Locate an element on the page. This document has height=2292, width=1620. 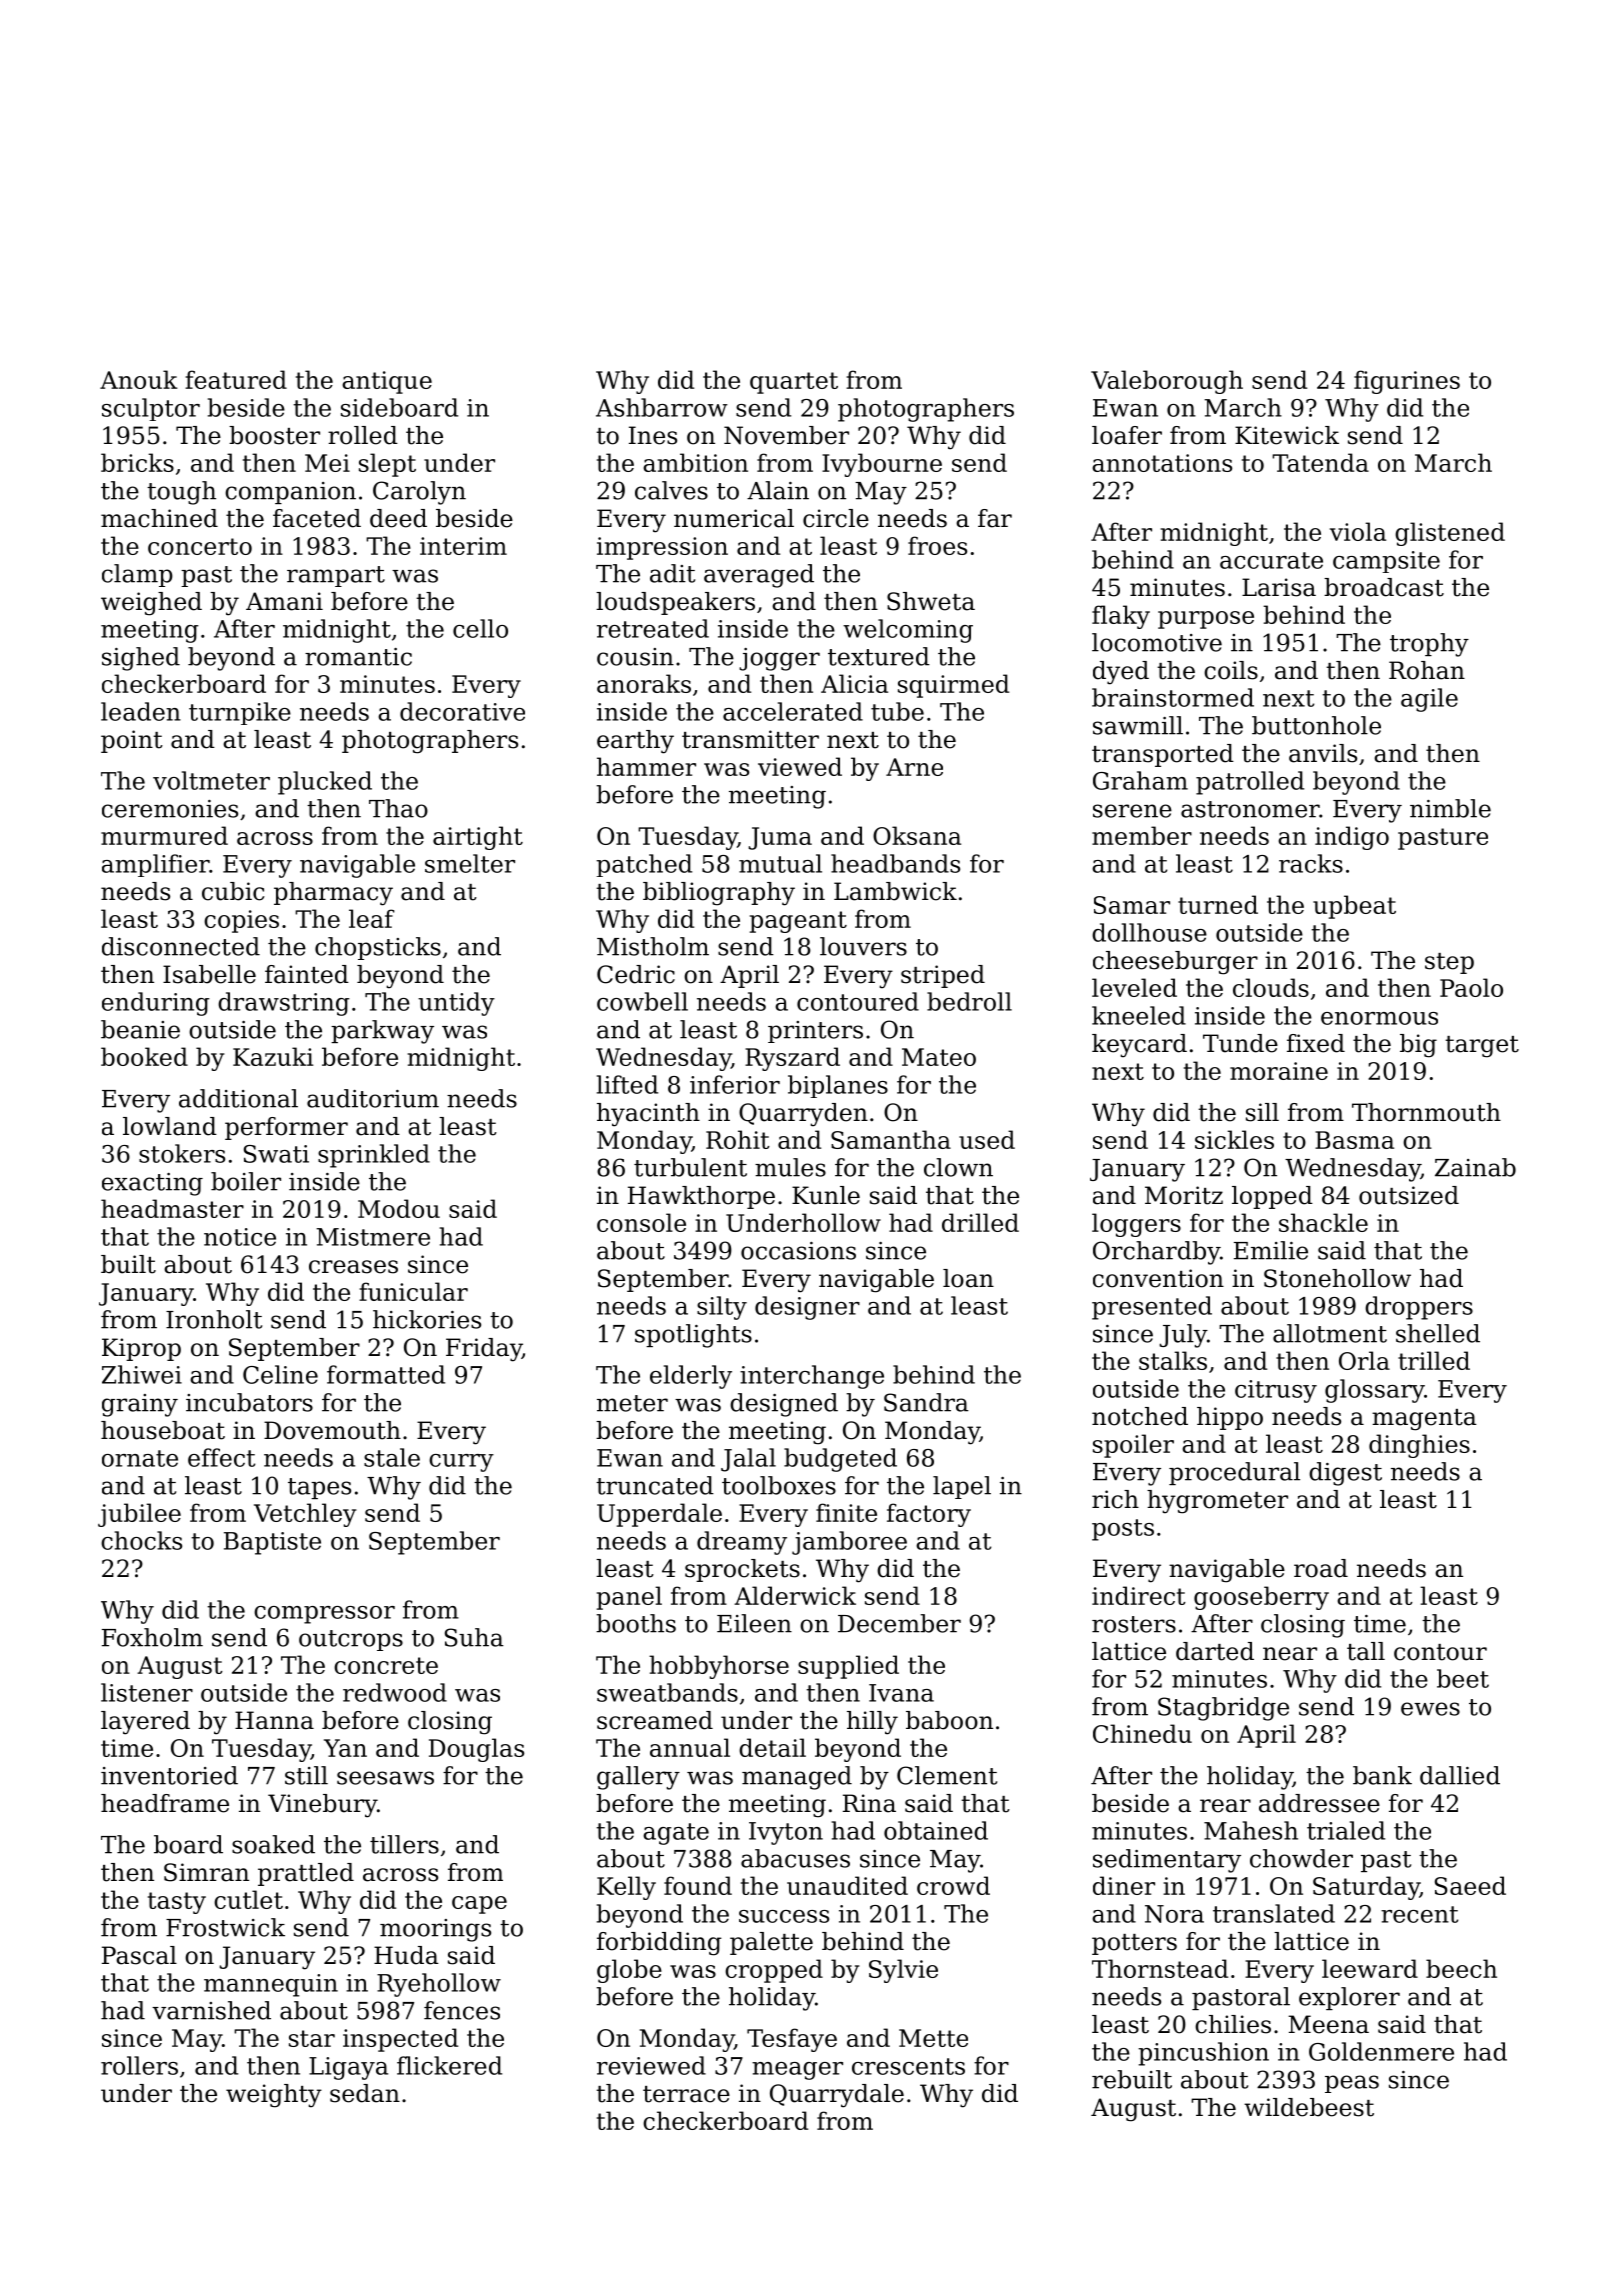
lifted is located at coordinates (627, 1084).
